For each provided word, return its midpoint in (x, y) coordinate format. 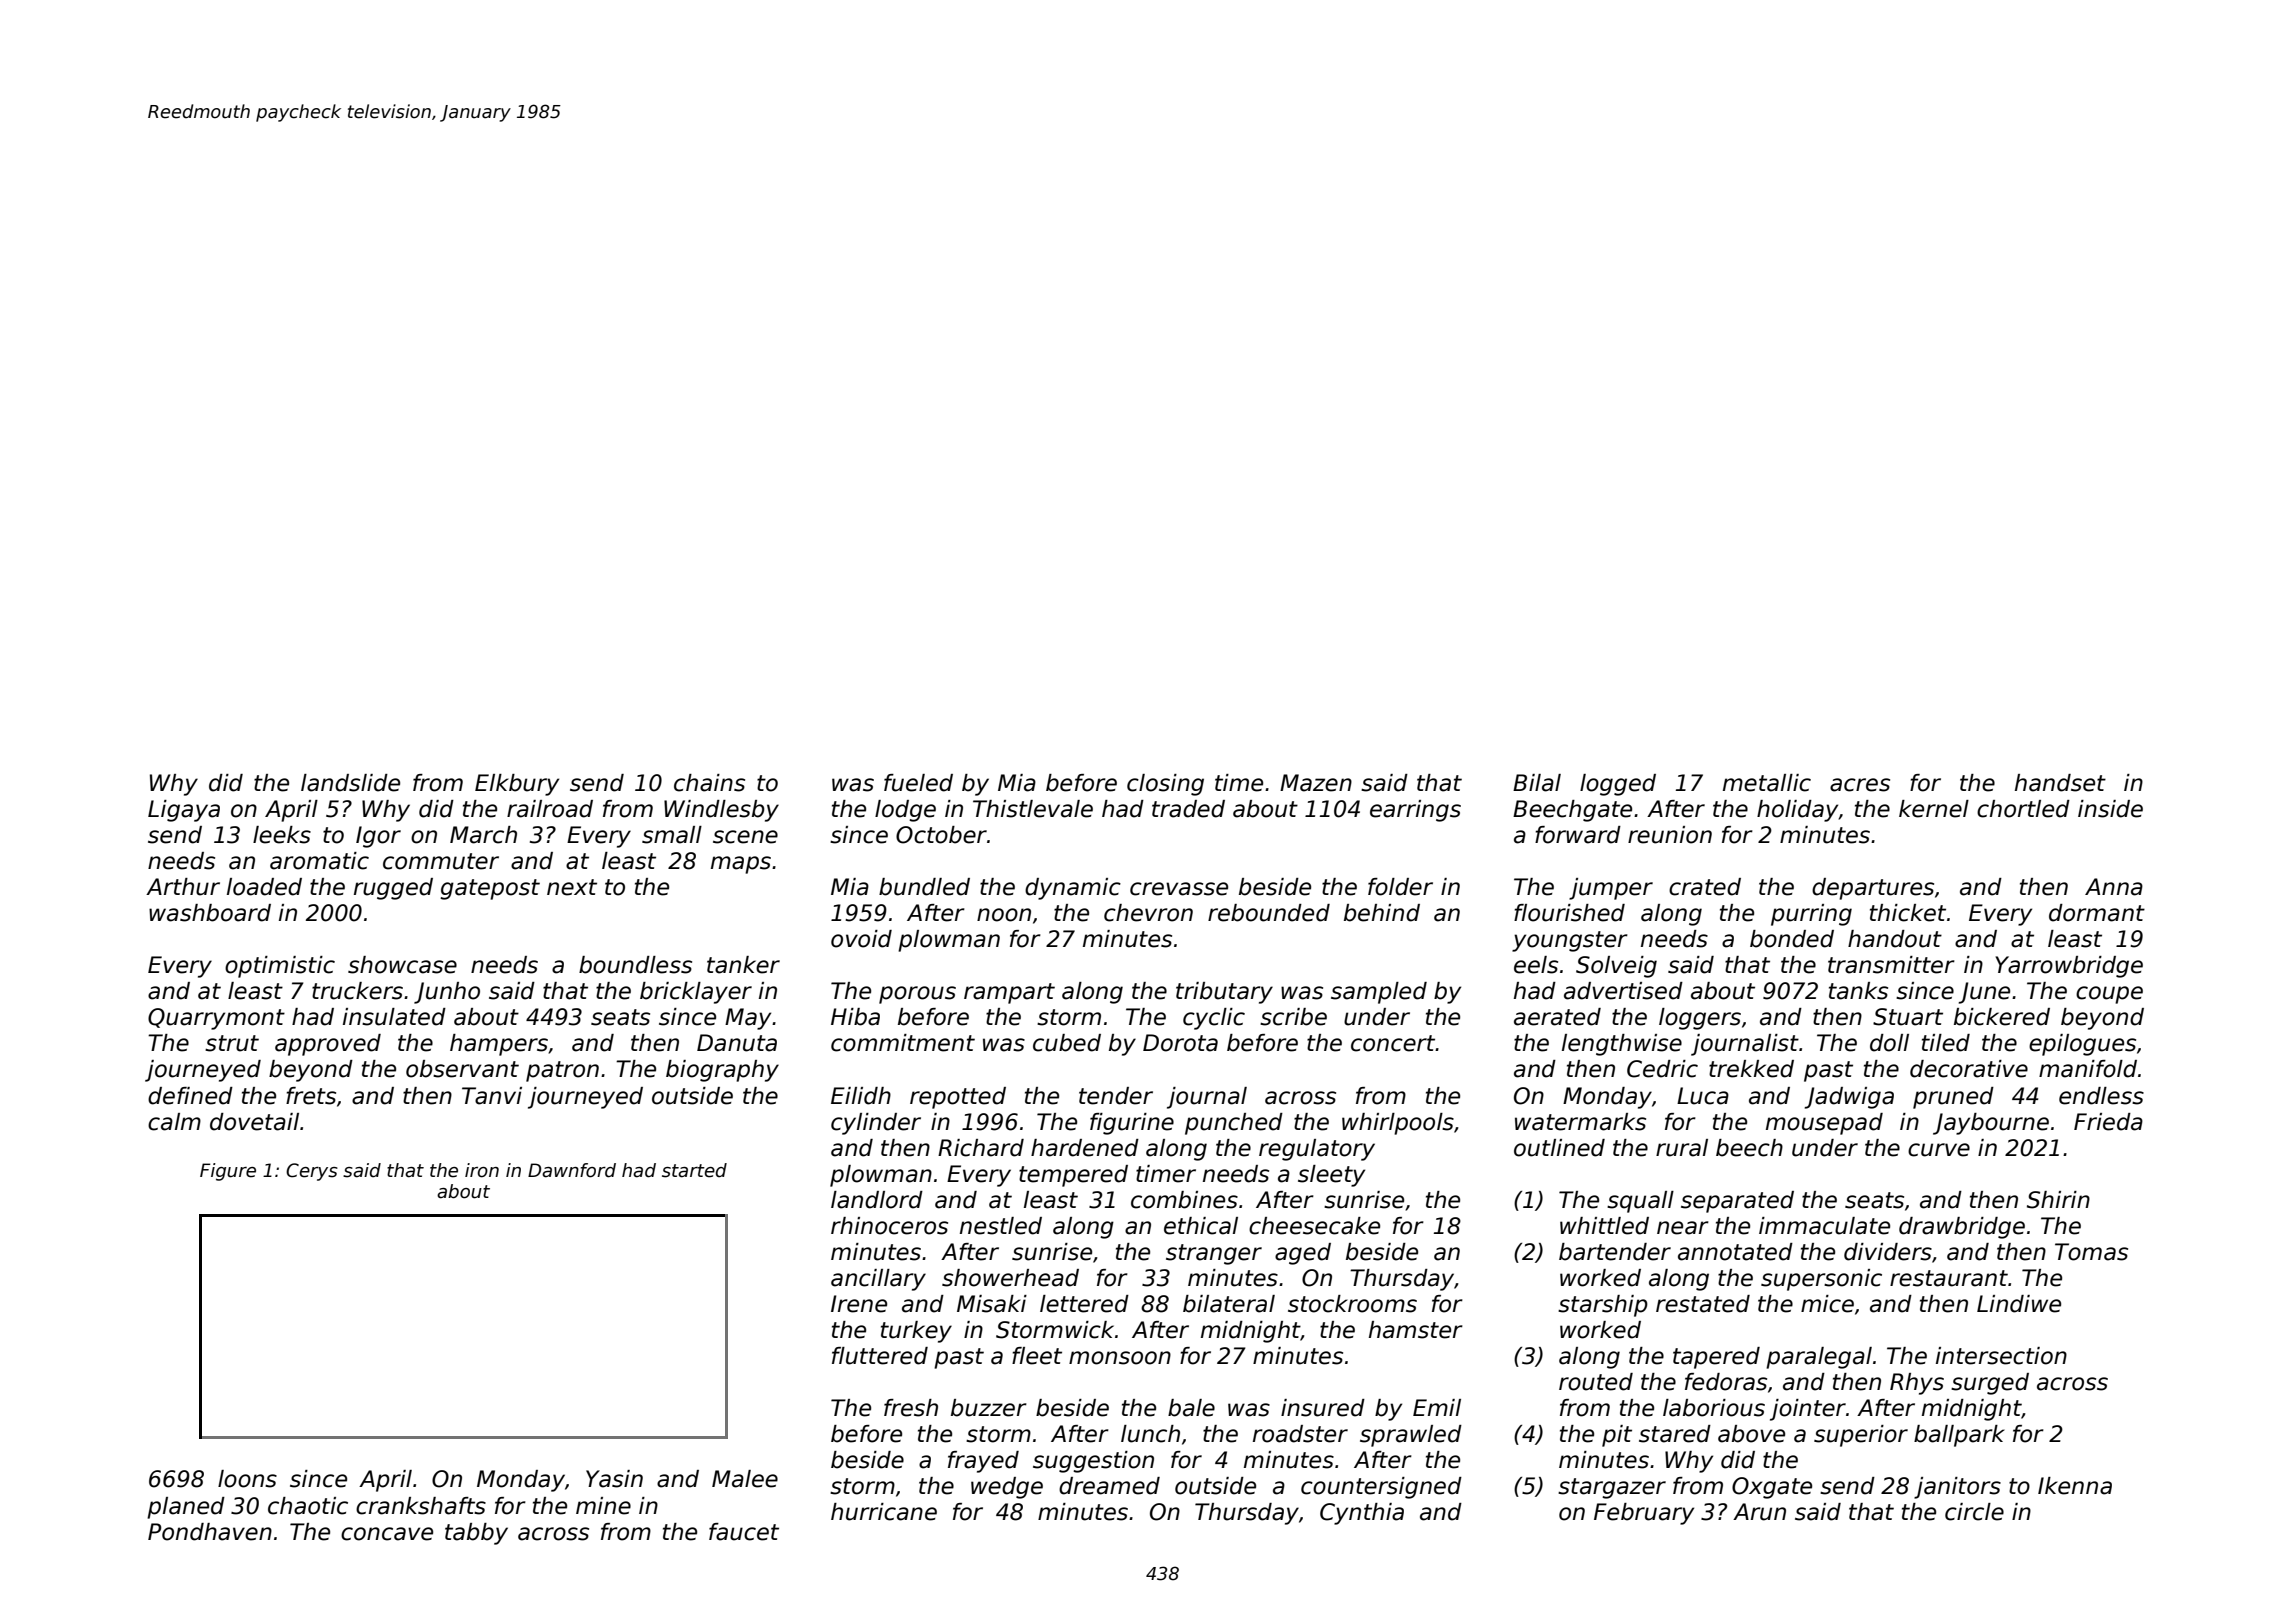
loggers (1700, 1019)
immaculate (1824, 1226)
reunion (1670, 835)
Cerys (312, 1172)
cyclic (1214, 1019)
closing (1165, 785)
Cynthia (1362, 1514)
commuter (441, 861)
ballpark (1959, 1436)
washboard (210, 913)
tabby (476, 1534)
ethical (1201, 1226)
